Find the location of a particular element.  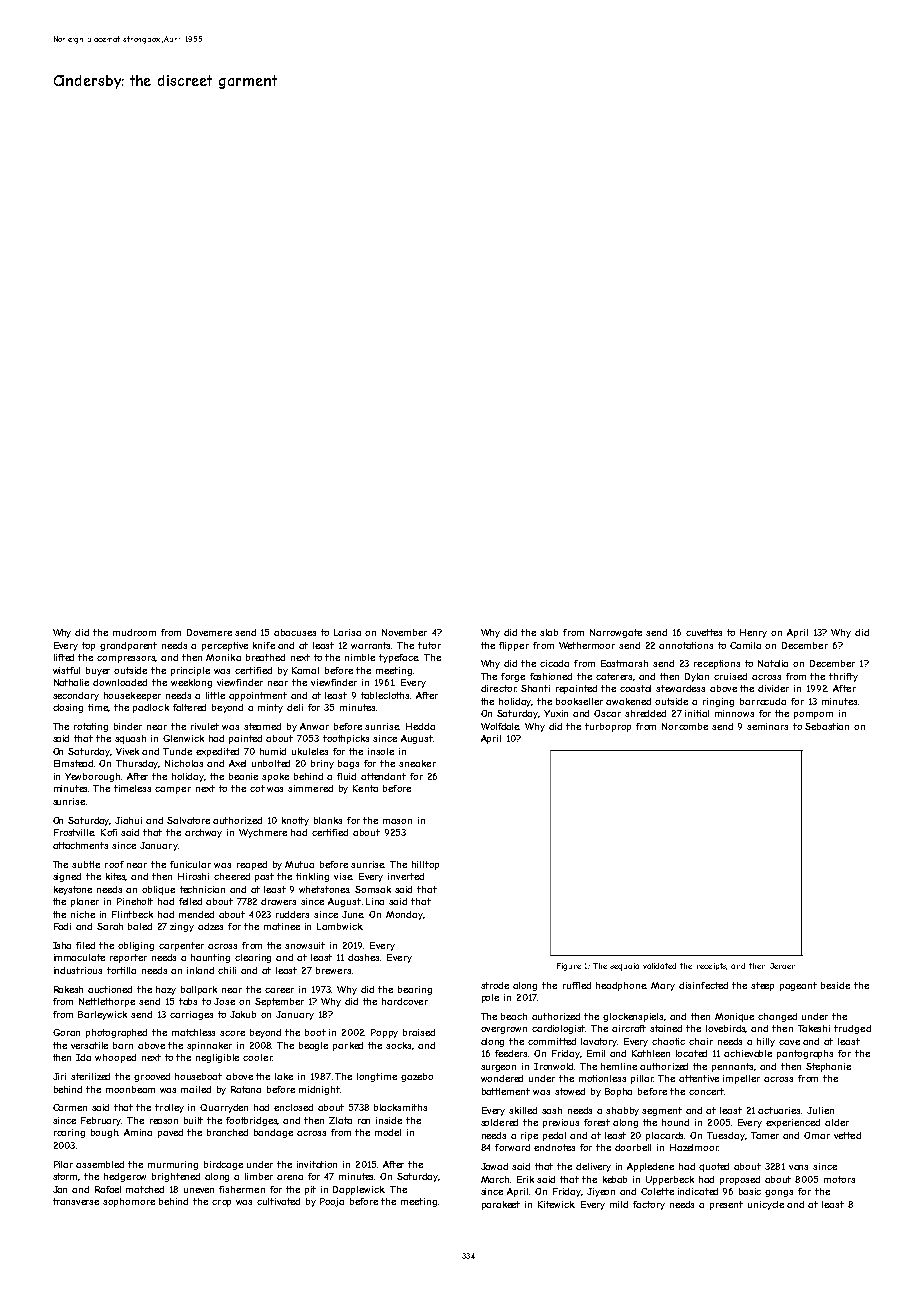

cot is located at coordinates (257, 788).
